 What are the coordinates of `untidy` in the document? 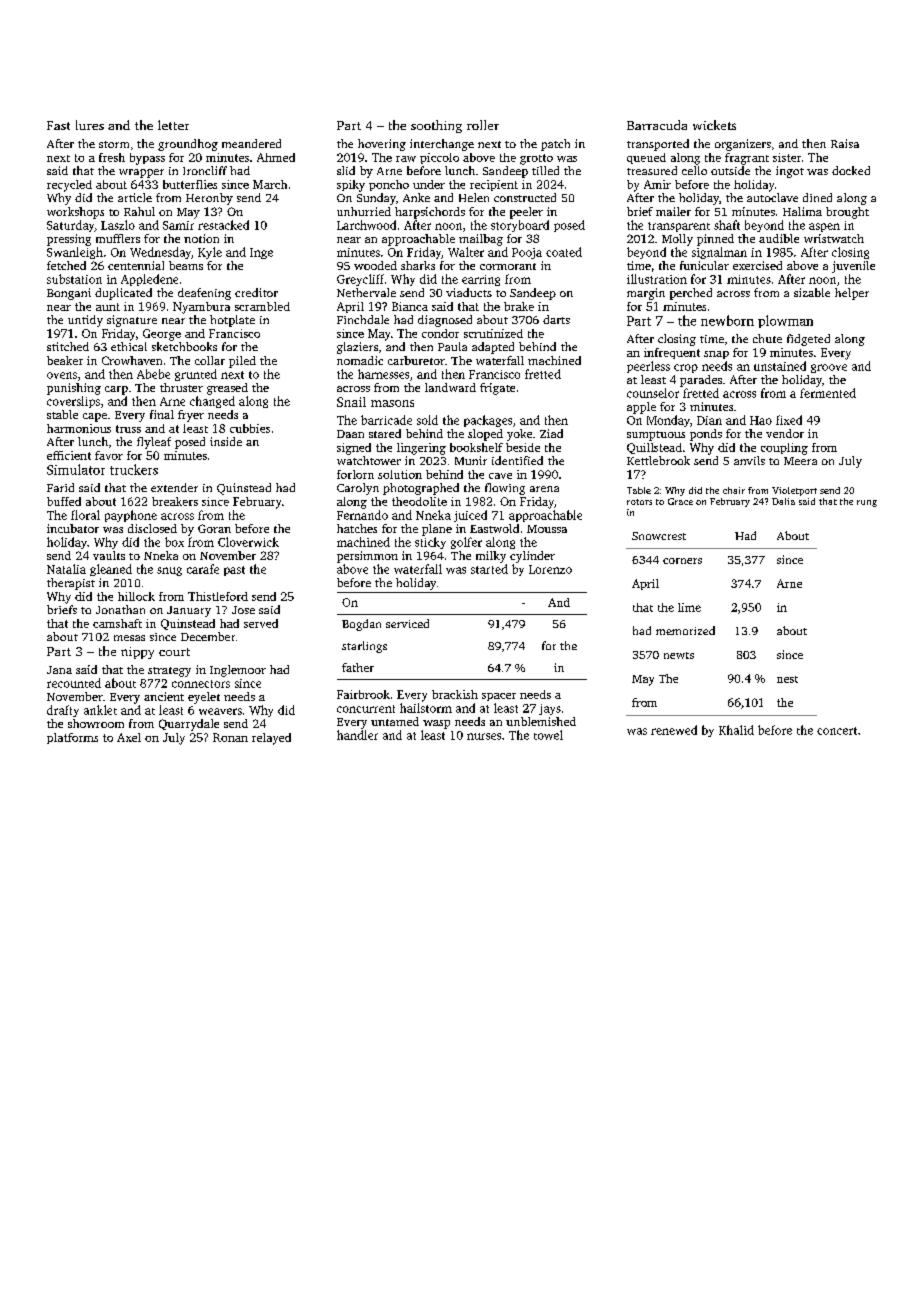 It's located at (85, 321).
